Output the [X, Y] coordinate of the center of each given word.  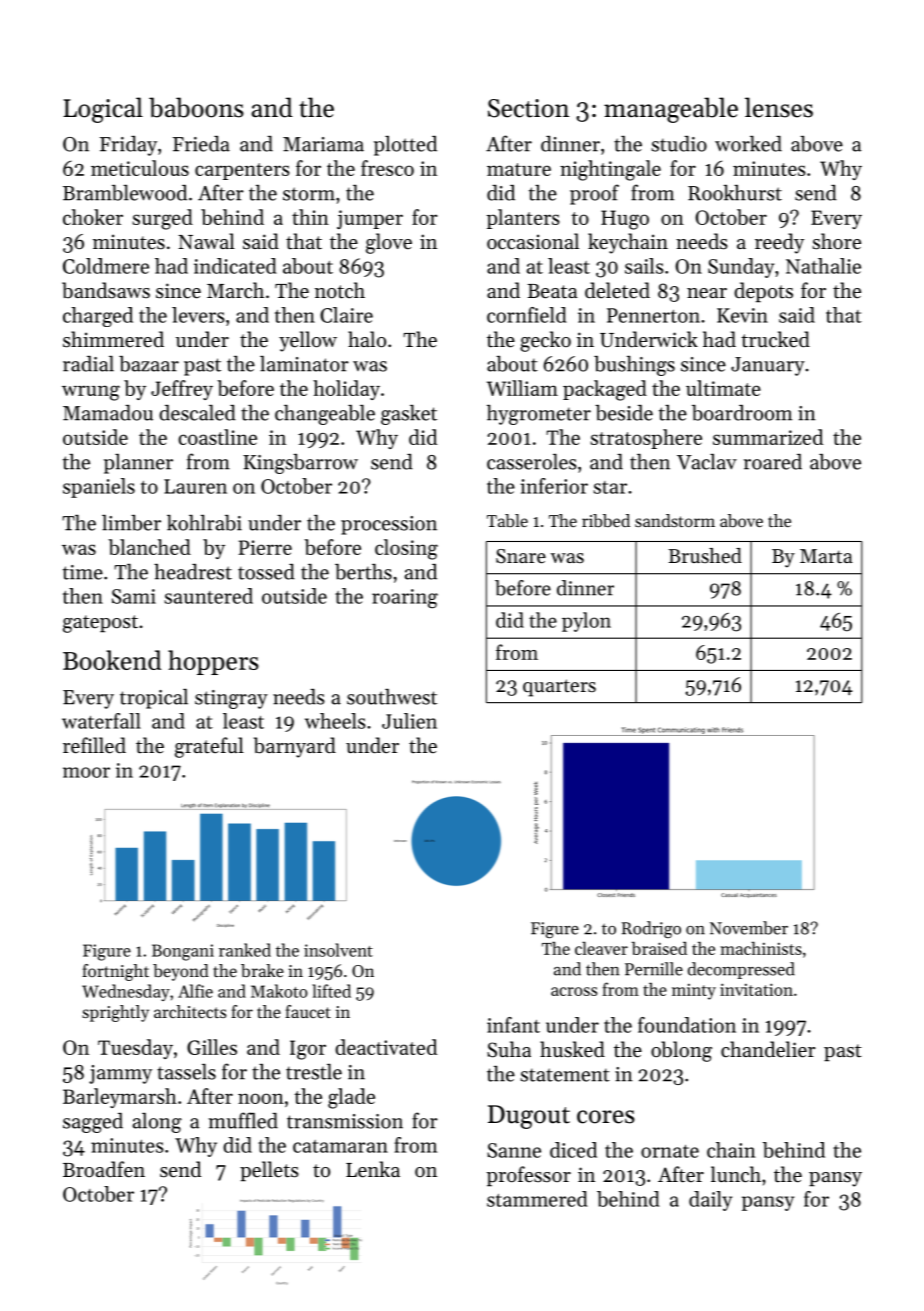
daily [710, 1201]
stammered [537, 1199]
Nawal [206, 241]
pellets [269, 1171]
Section [528, 108]
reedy [779, 243]
